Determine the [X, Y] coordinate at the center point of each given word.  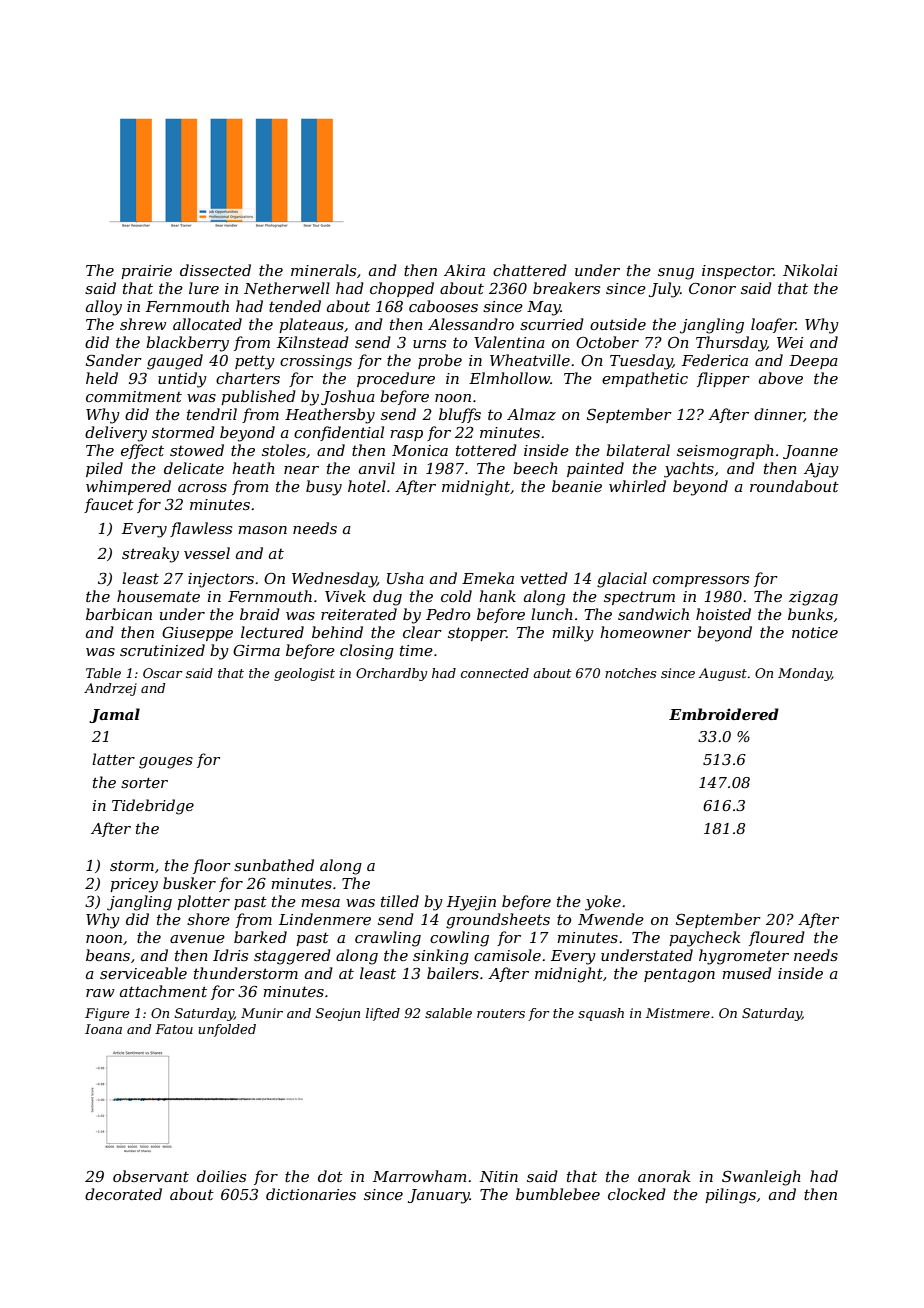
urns [429, 344]
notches [630, 673]
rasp [406, 435]
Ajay [821, 470]
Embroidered [724, 714]
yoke [603, 903]
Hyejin [471, 903]
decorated [123, 1194]
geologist [304, 674]
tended [295, 306]
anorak [664, 1176]
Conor [712, 288]
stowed [197, 450]
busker [189, 883]
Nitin [499, 1176]
